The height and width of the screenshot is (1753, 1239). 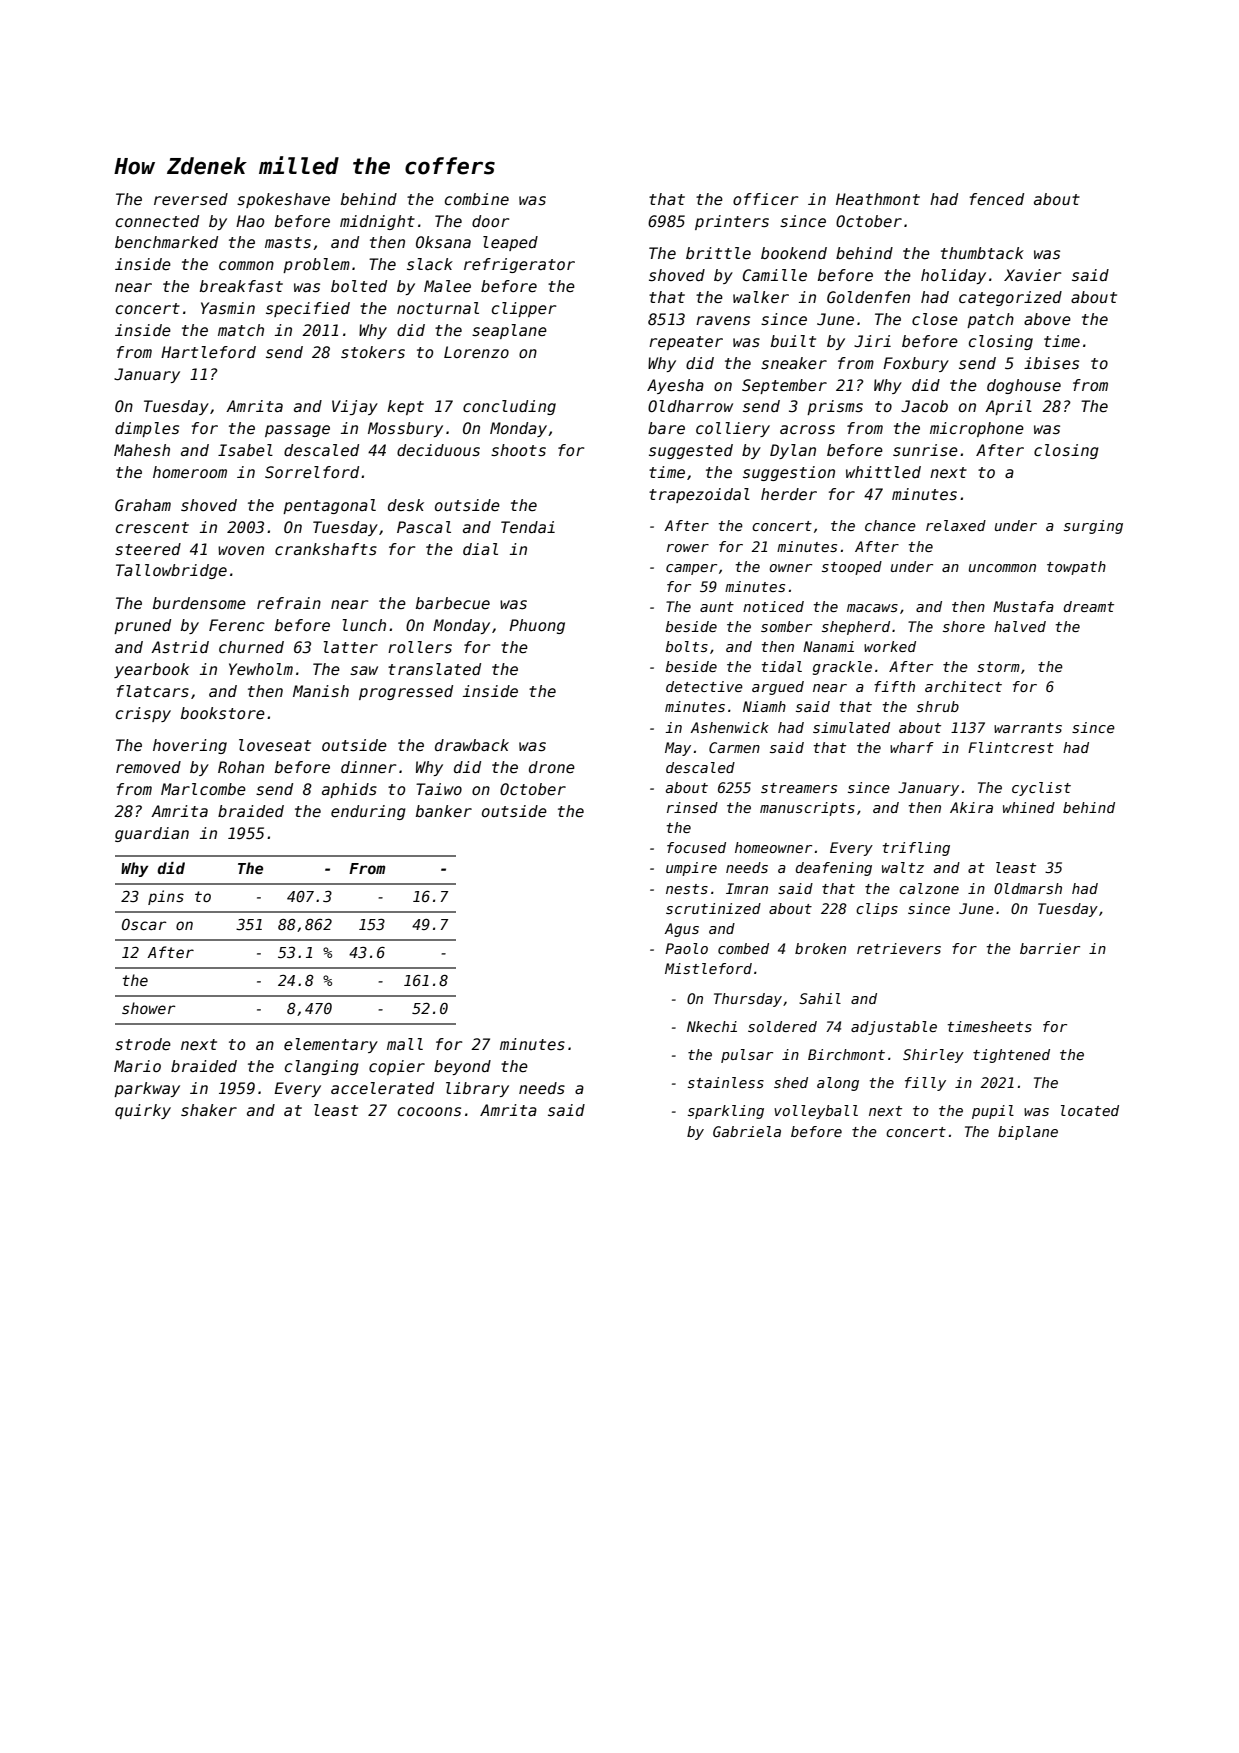 What do you see at coordinates (1011, 1056) in the screenshot?
I see `tightened` at bounding box center [1011, 1056].
